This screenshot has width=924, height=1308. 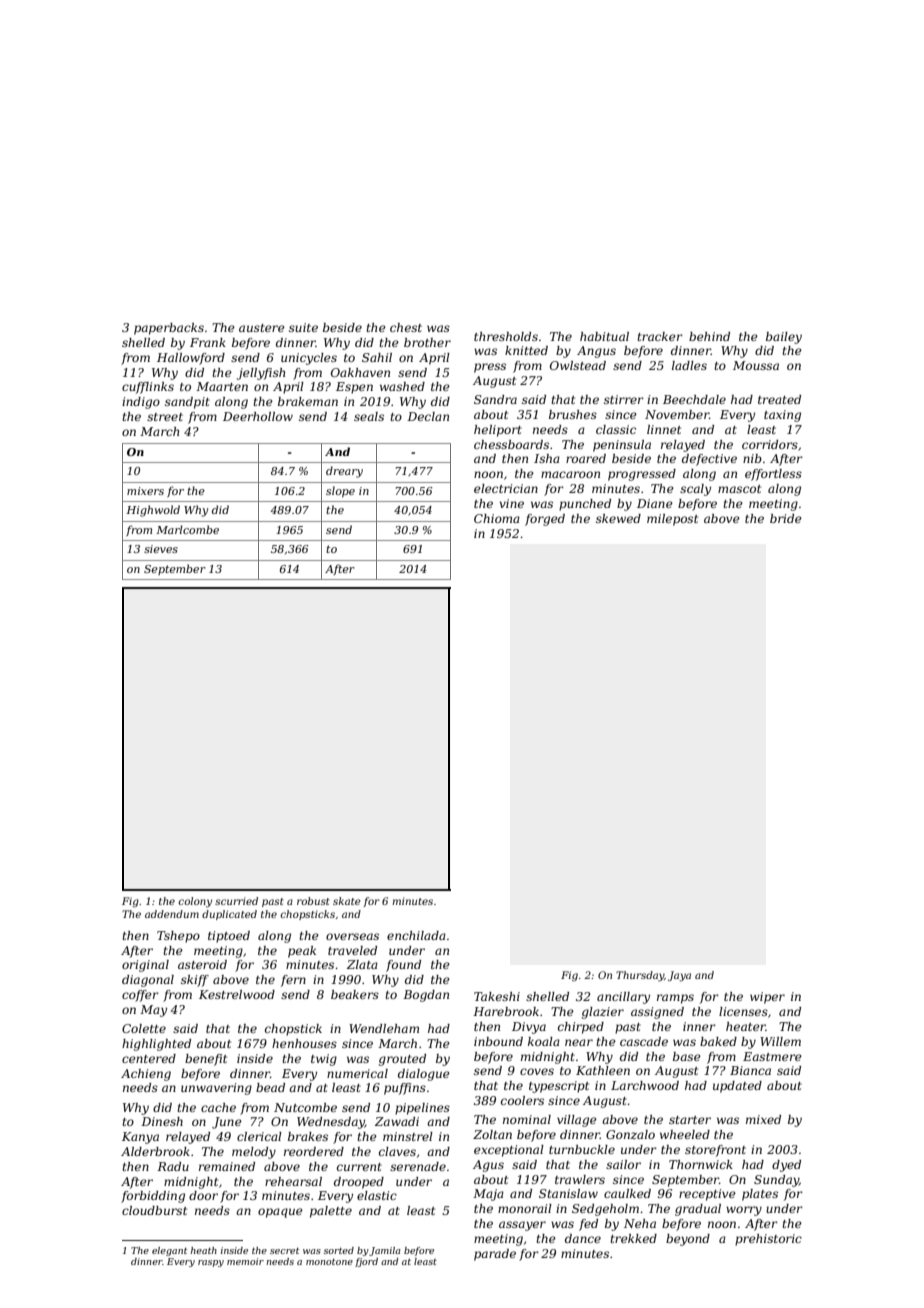 What do you see at coordinates (529, 1028) in the screenshot?
I see `Divya` at bounding box center [529, 1028].
